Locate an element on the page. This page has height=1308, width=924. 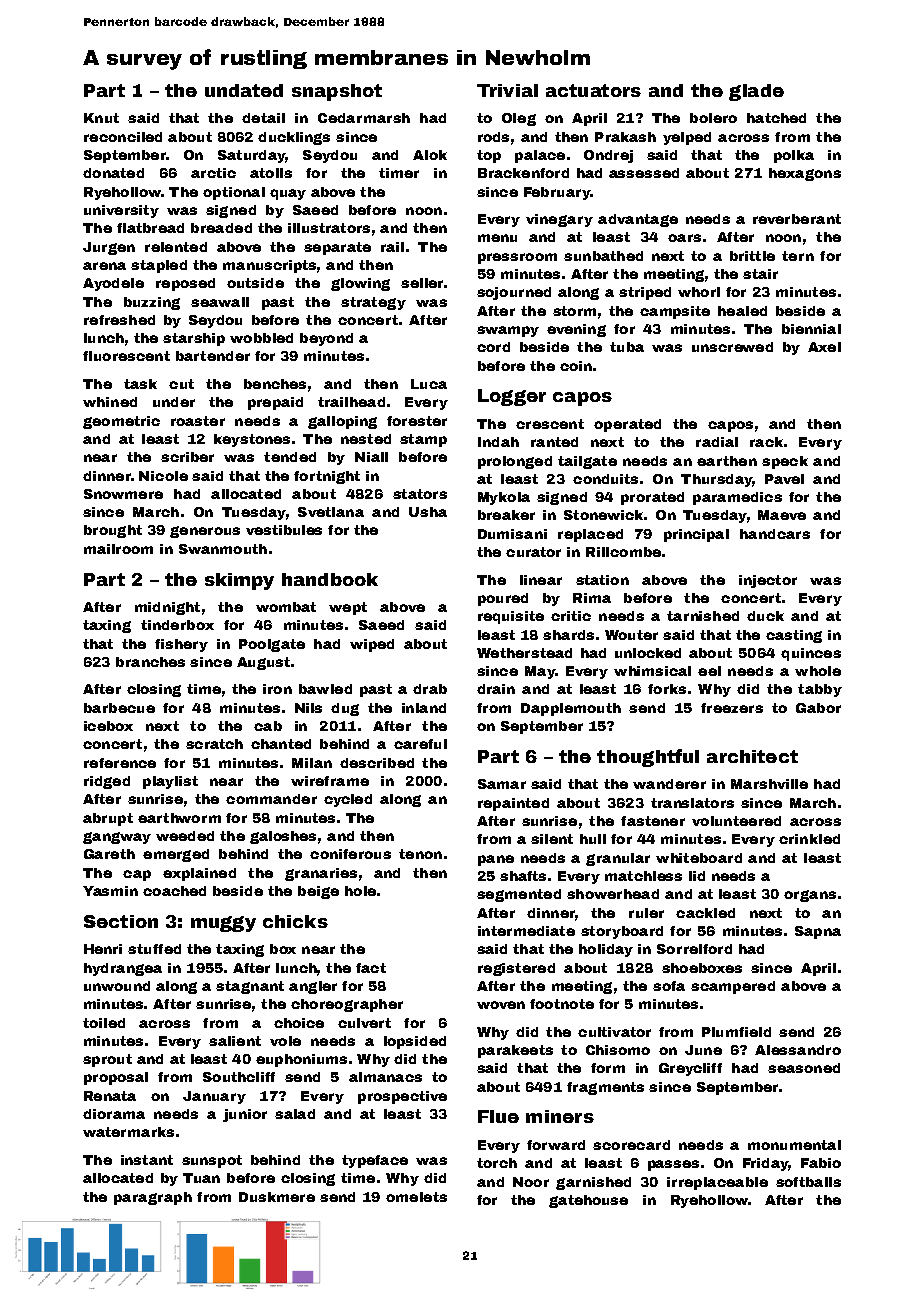
Trivial is located at coordinates (507, 90).
